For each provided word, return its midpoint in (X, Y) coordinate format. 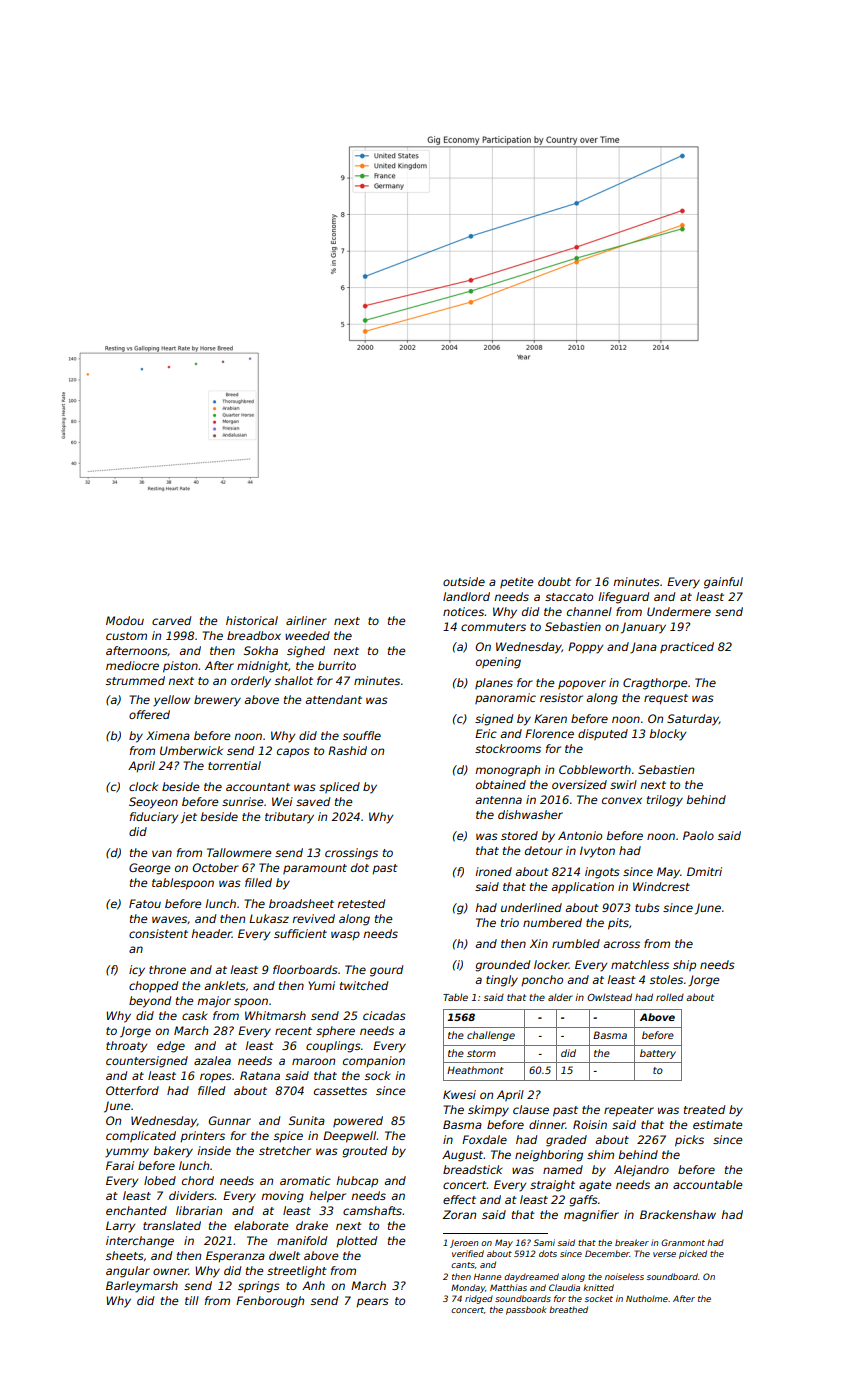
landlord (466, 596)
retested (361, 903)
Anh (313, 1285)
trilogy (665, 801)
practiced (687, 647)
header (211, 933)
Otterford (132, 1090)
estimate (717, 1124)
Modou (125, 620)
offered (149, 714)
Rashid (347, 750)
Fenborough (270, 1302)
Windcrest (661, 886)
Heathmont (475, 1070)
